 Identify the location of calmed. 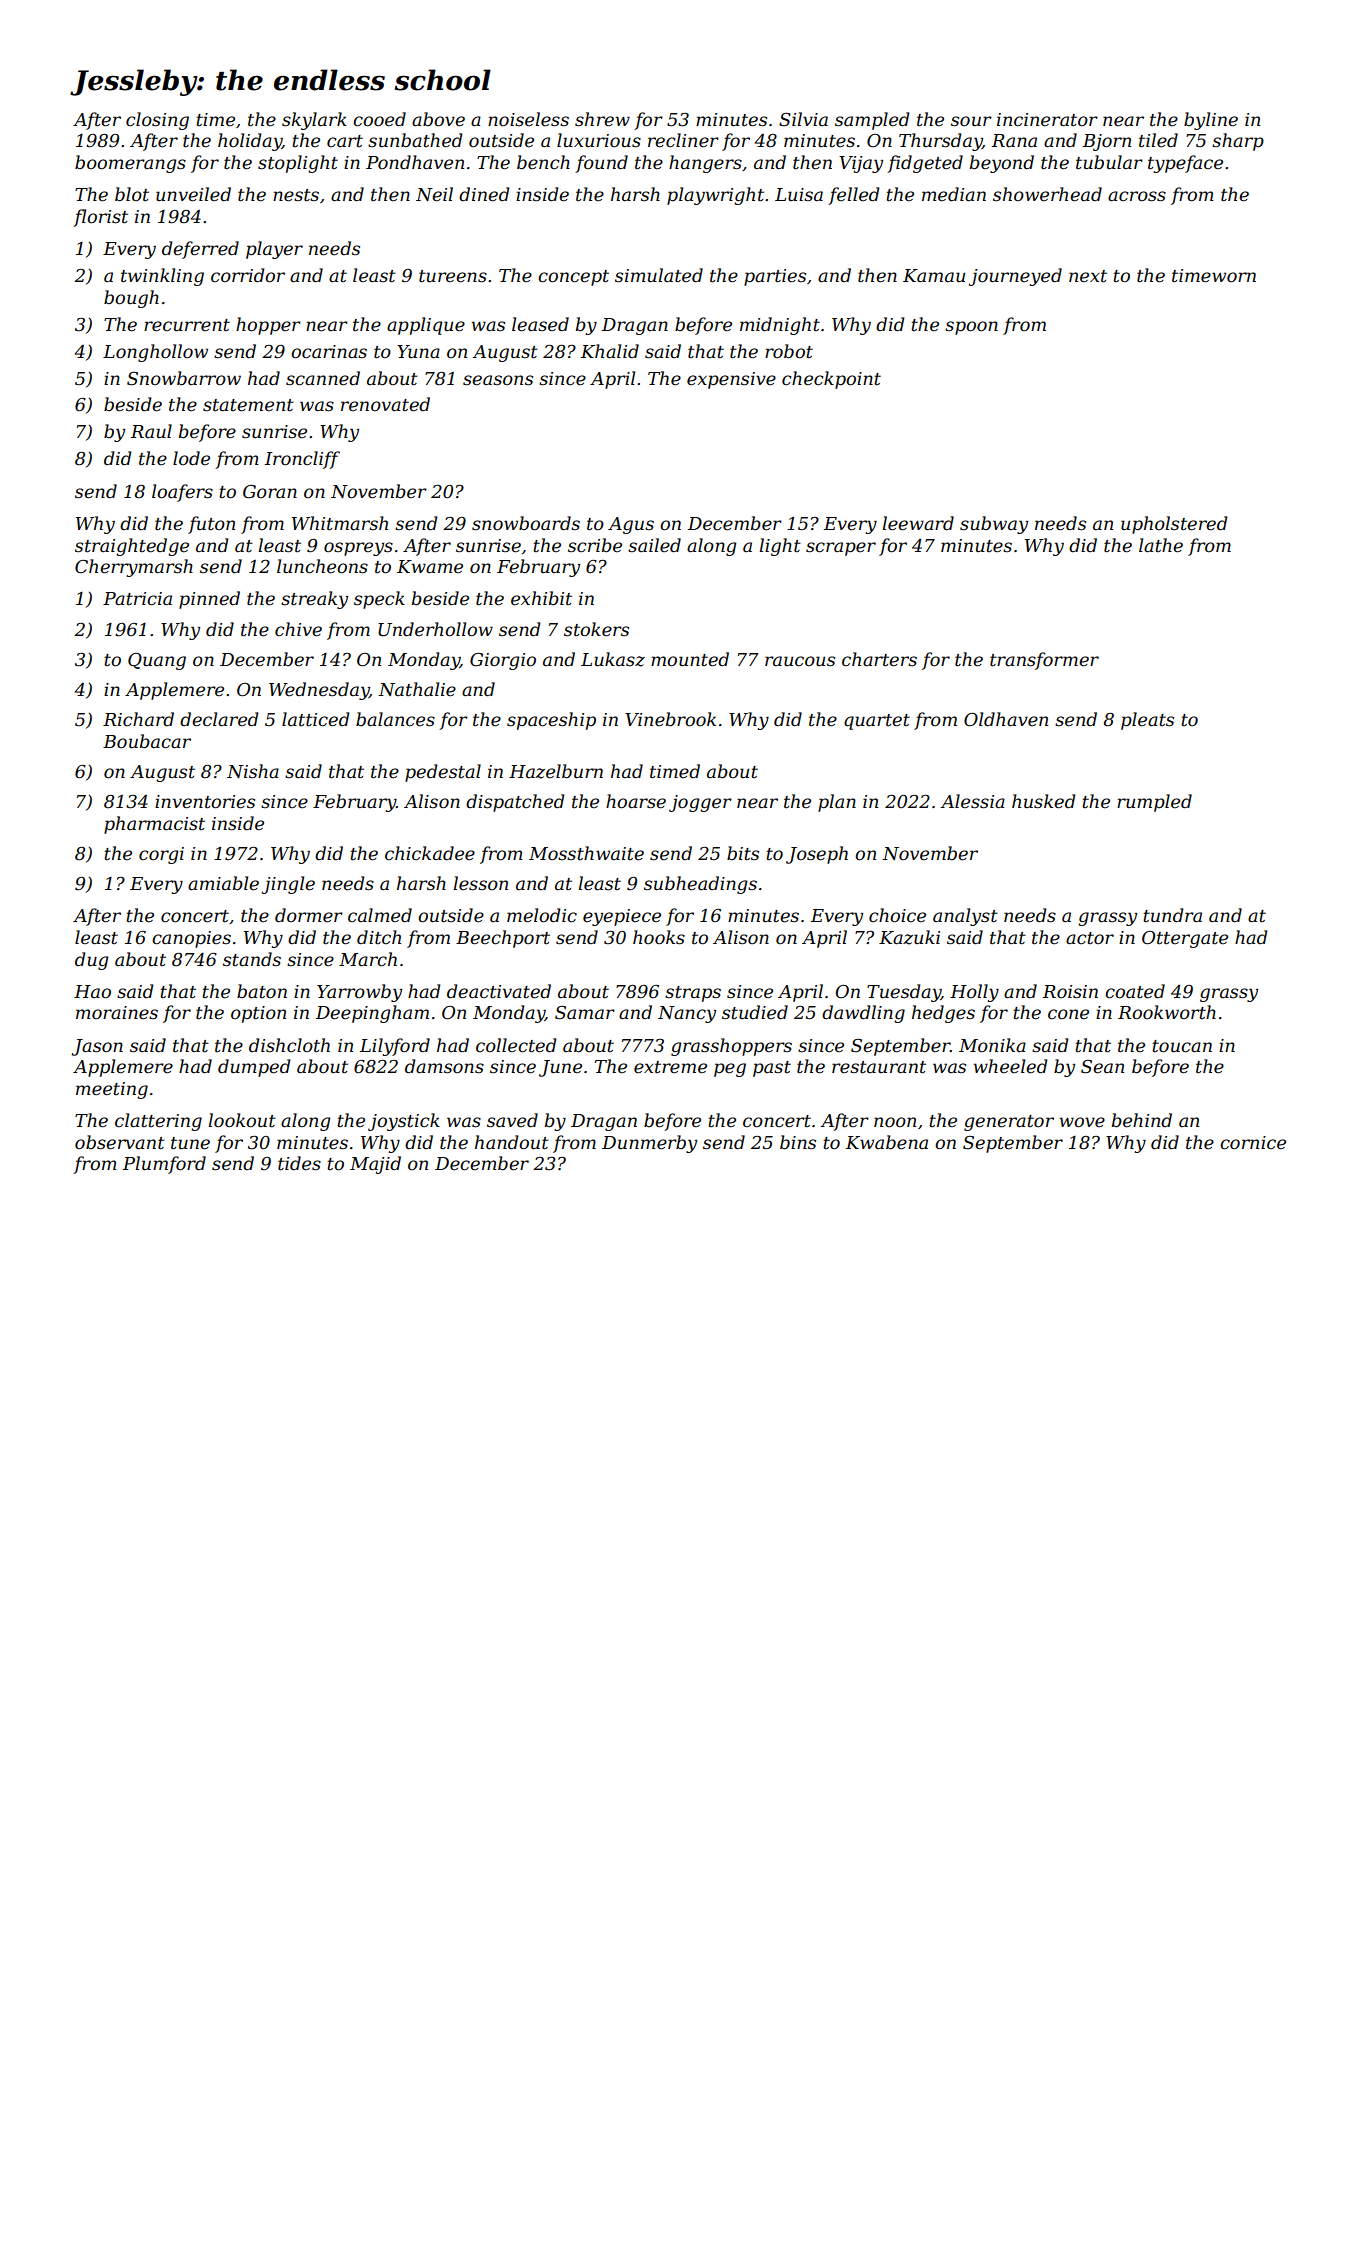
(380, 915).
